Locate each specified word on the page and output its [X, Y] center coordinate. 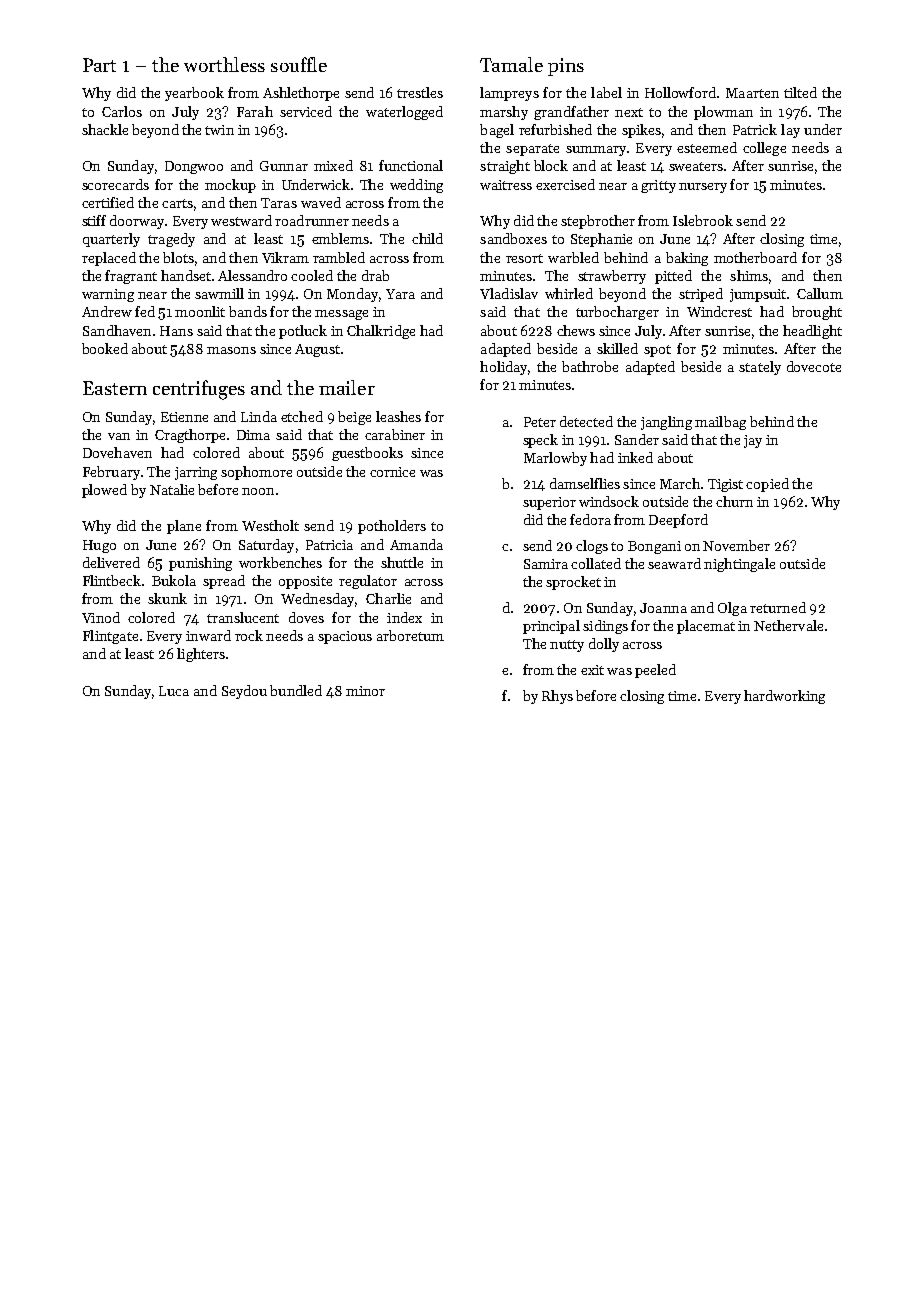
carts [177, 203]
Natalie [172, 489]
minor [365, 691]
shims [749, 275]
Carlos [122, 111]
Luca [174, 691]
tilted [800, 92]
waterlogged [404, 113]
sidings [605, 627]
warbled [573, 257]
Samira [546, 564]
